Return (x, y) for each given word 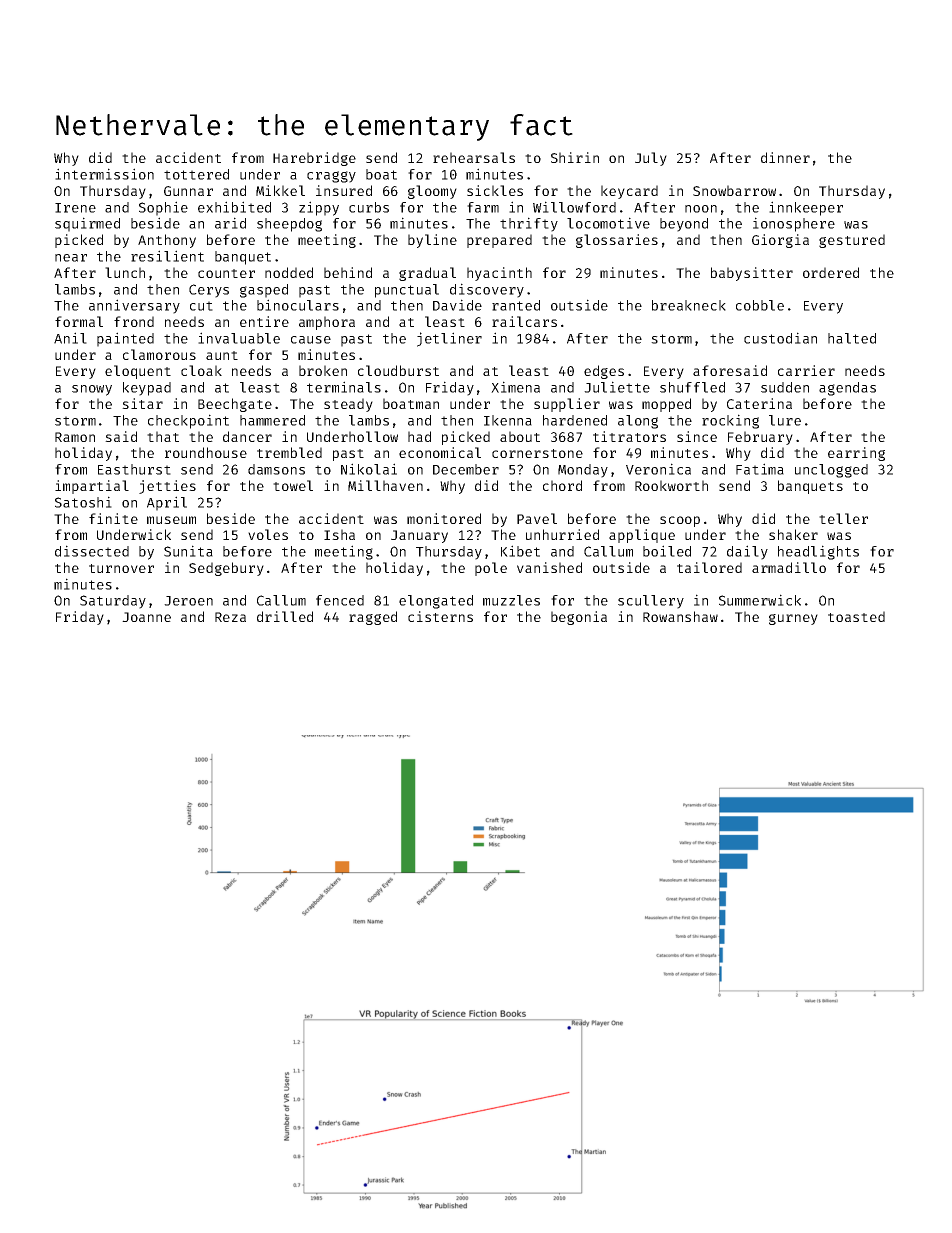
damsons (276, 469)
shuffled (692, 387)
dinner (785, 157)
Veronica (658, 469)
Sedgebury (226, 569)
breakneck (689, 305)
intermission (104, 174)
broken (323, 370)
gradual (427, 274)
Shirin (575, 157)
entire (264, 321)
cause (311, 340)
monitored (444, 518)
